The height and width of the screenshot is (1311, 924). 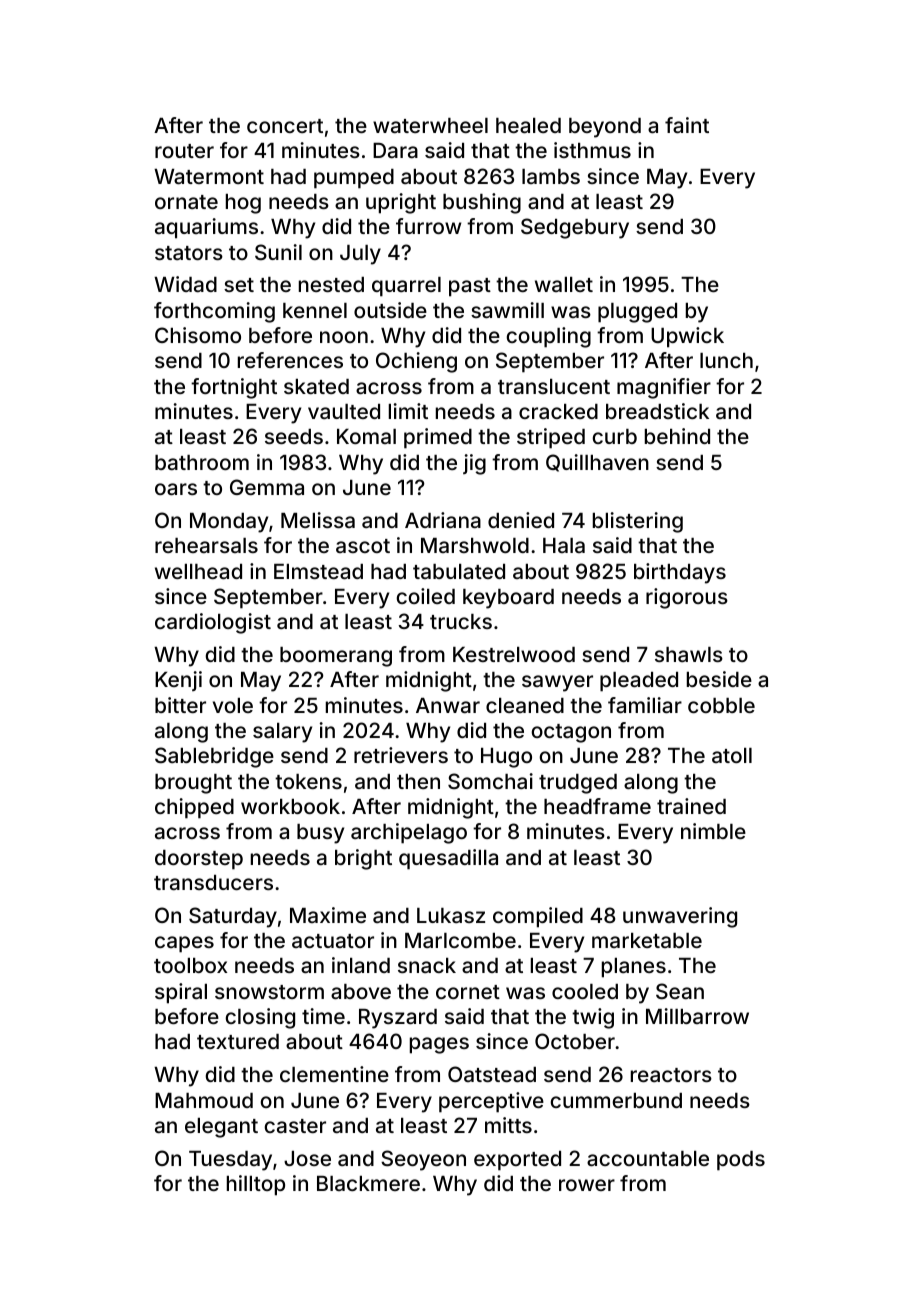 What do you see at coordinates (198, 571) in the screenshot?
I see `wellhead` at bounding box center [198, 571].
